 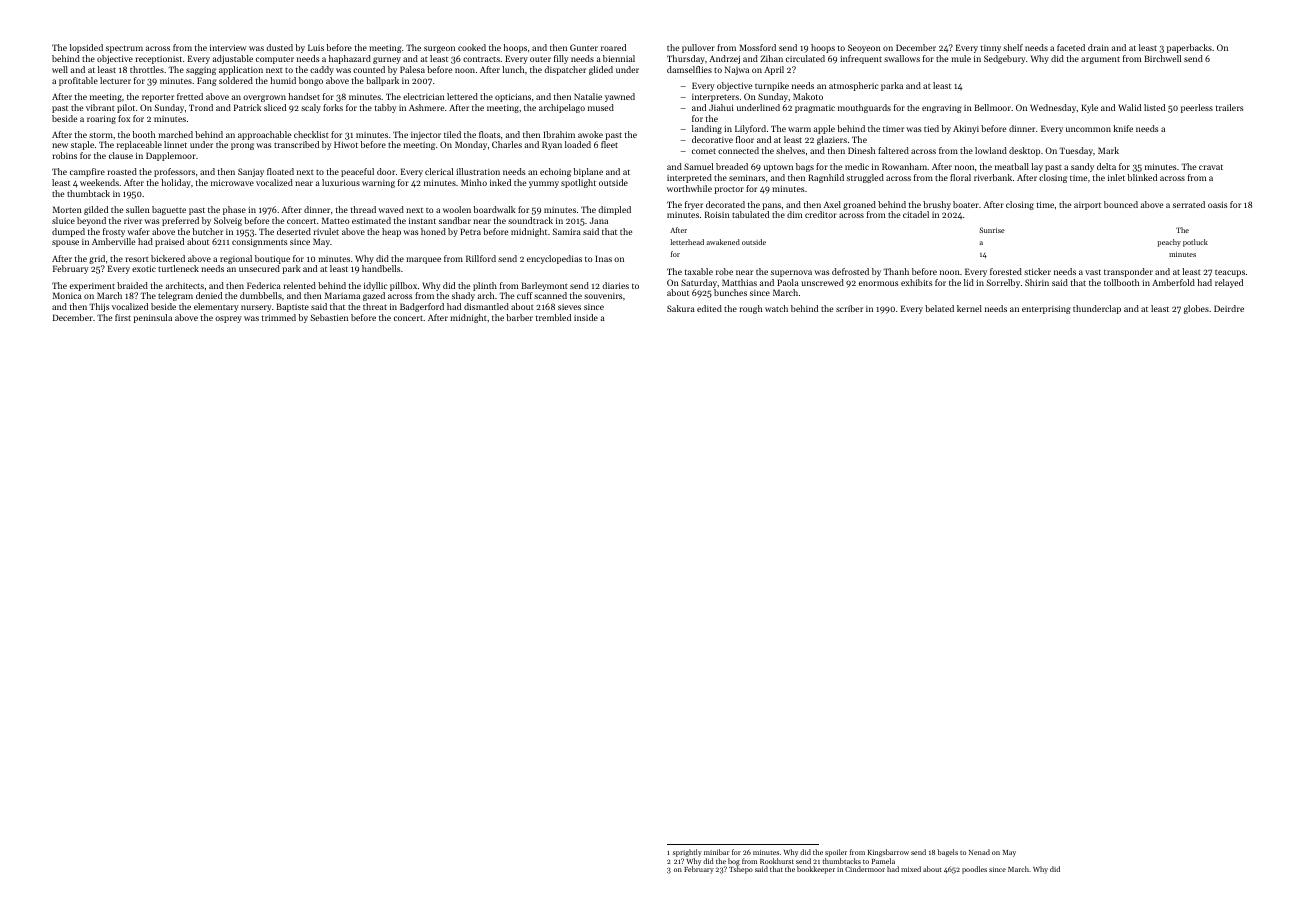 I want to click on Luis, so click(x=316, y=47).
